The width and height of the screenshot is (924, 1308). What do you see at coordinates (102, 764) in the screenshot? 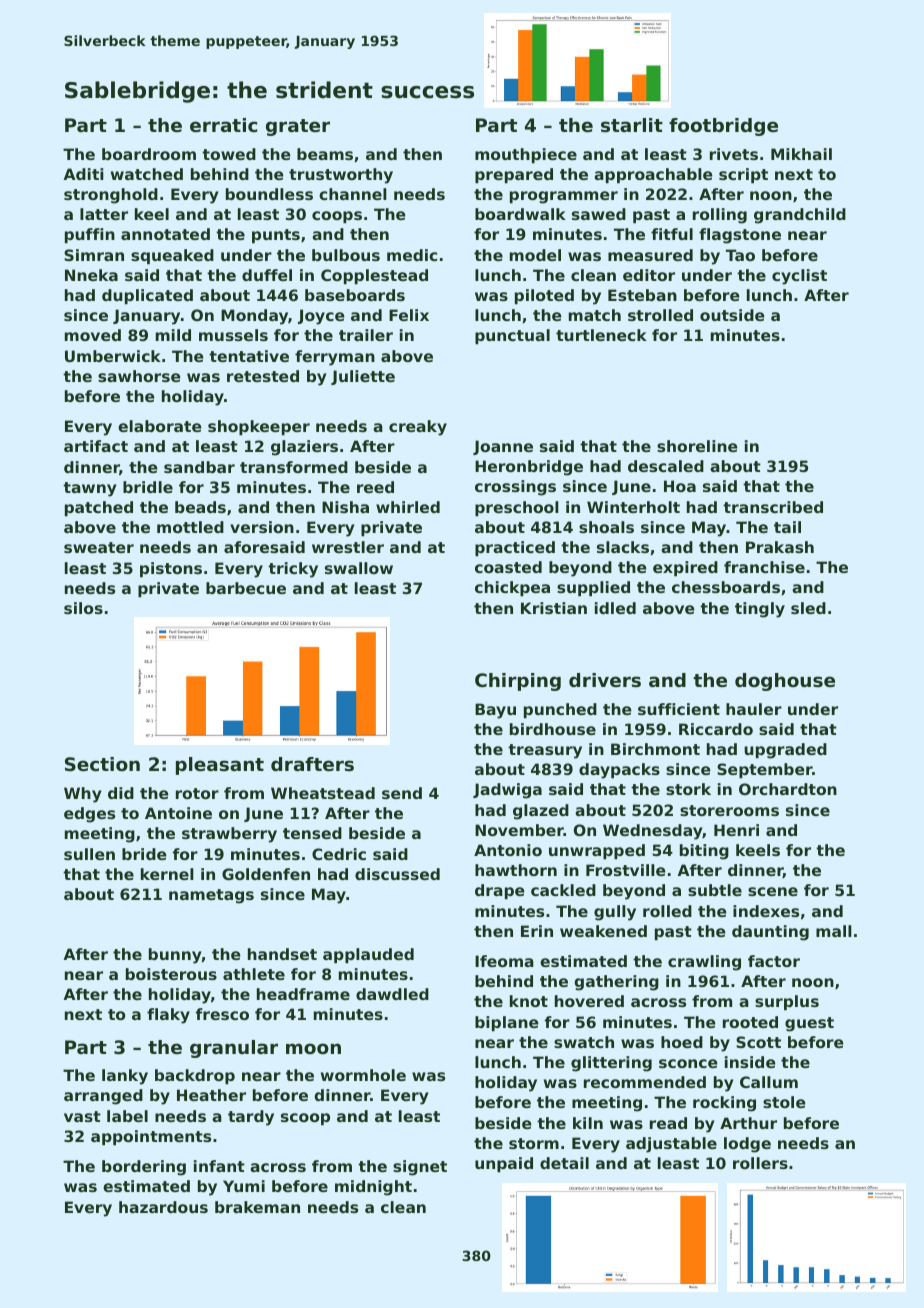
I see `Section` at bounding box center [102, 764].
